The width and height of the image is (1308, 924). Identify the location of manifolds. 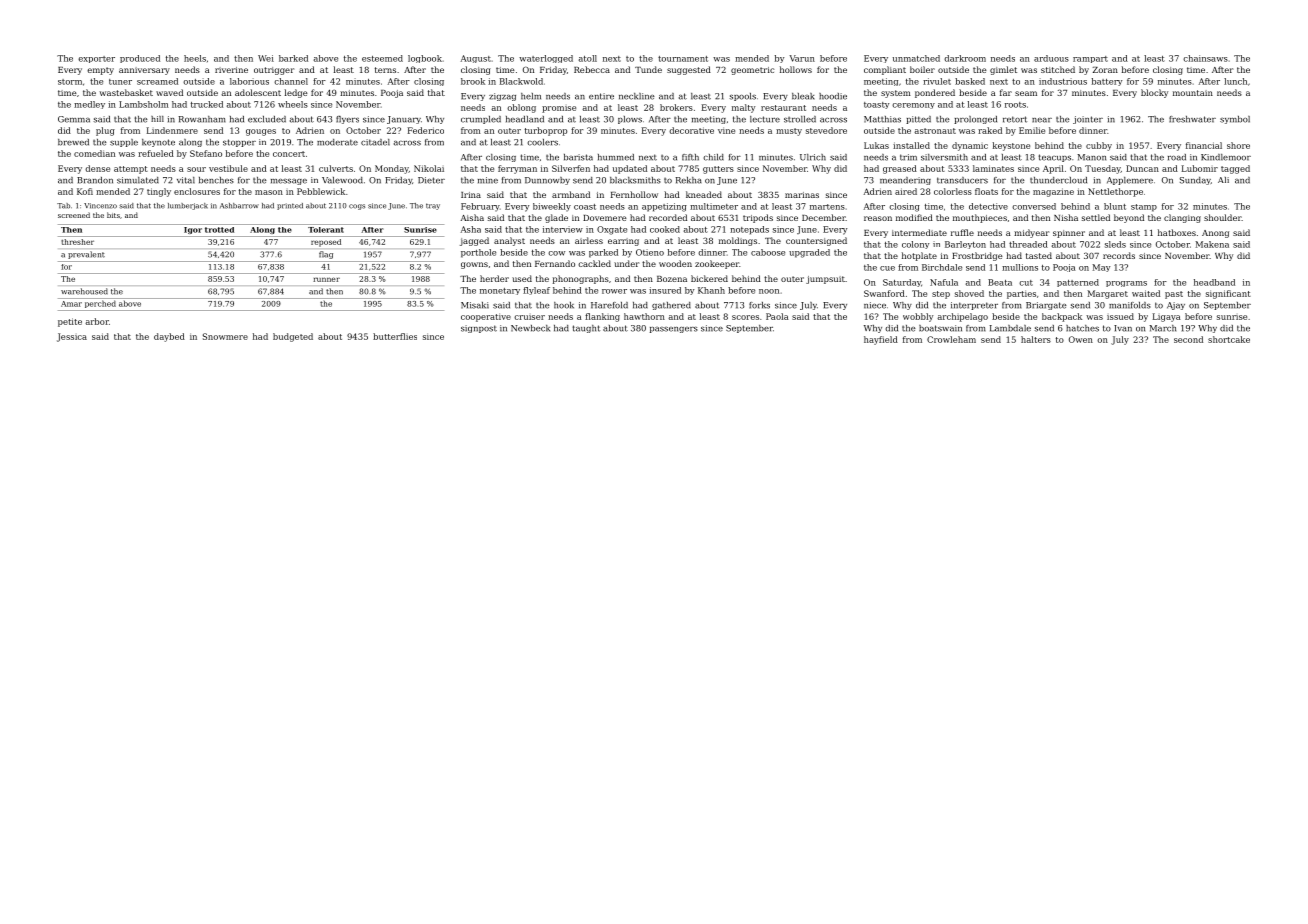
(1130, 305).
